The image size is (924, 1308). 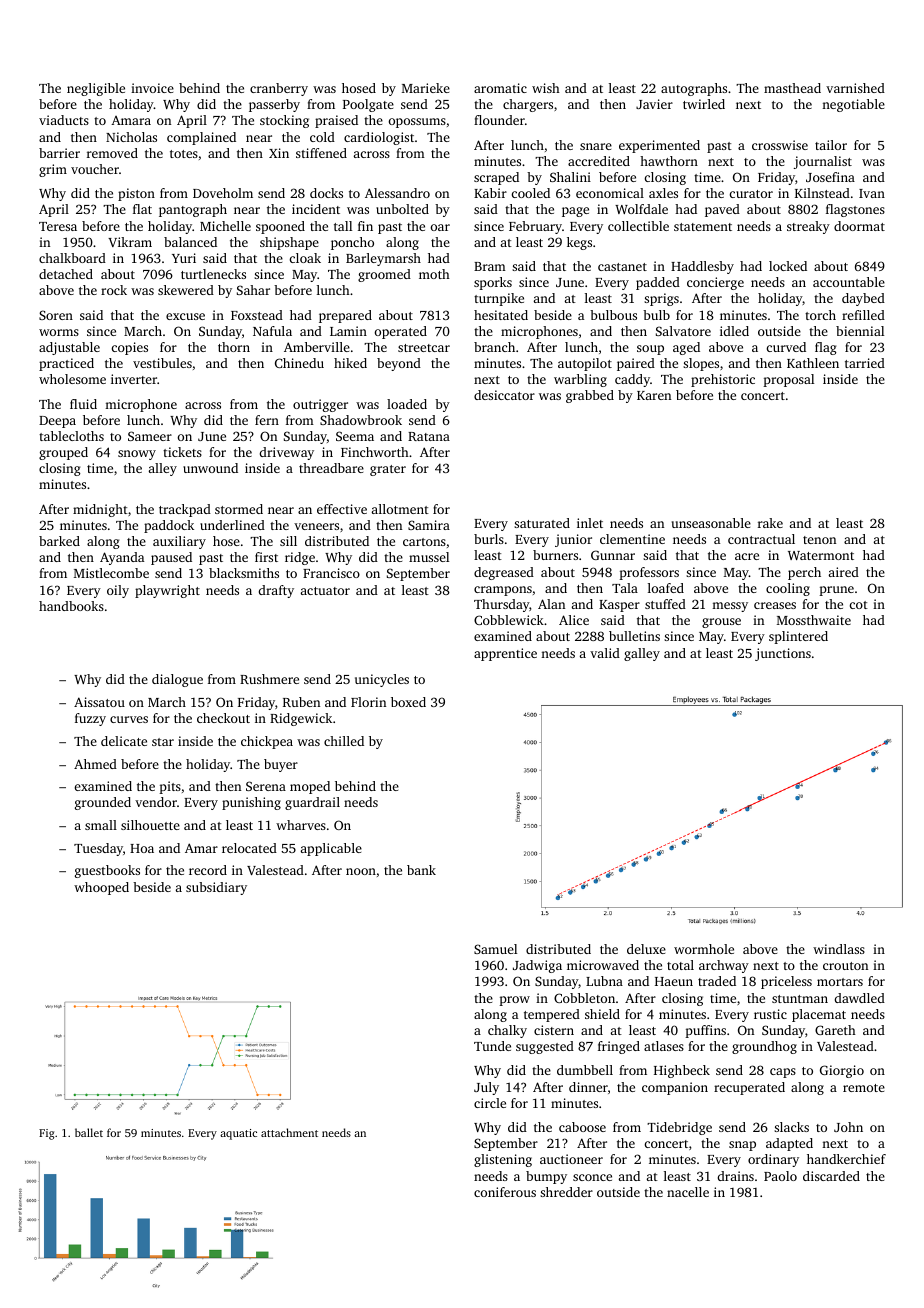 I want to click on chalky, so click(x=507, y=1031).
